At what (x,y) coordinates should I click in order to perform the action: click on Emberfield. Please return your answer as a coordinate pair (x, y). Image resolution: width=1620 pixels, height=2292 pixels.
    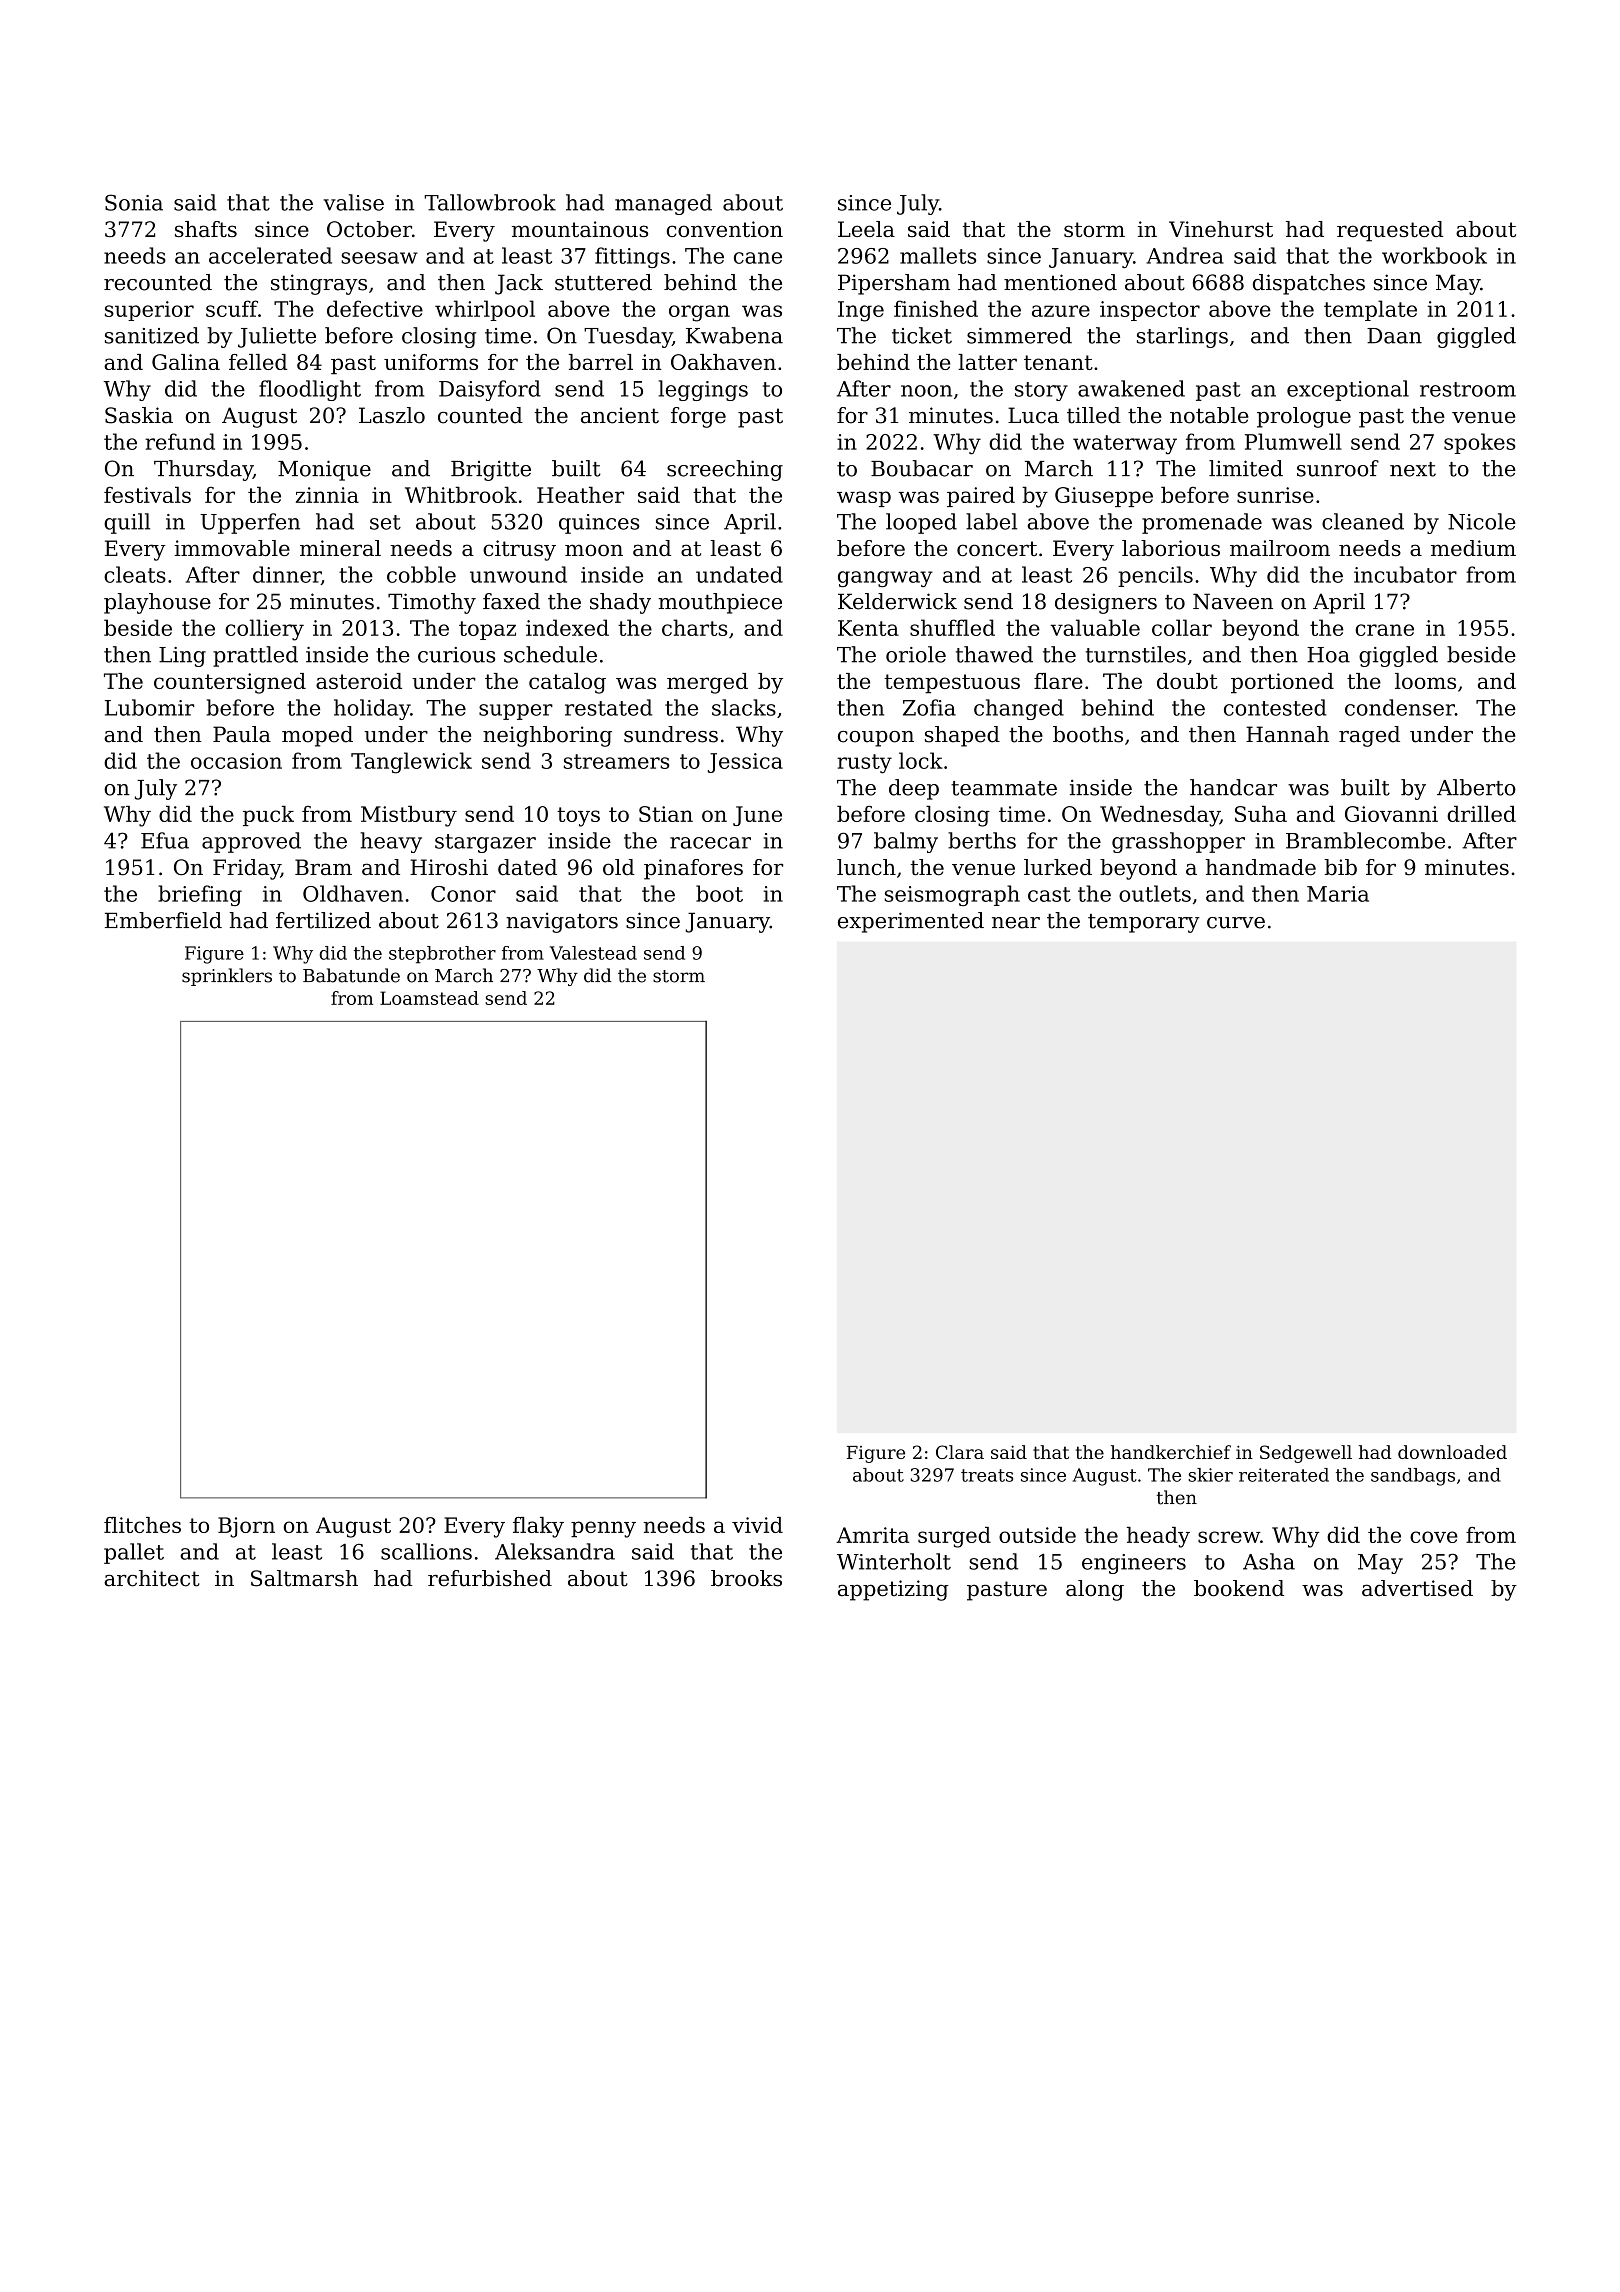
    Looking at the image, I should click on (163, 920).
